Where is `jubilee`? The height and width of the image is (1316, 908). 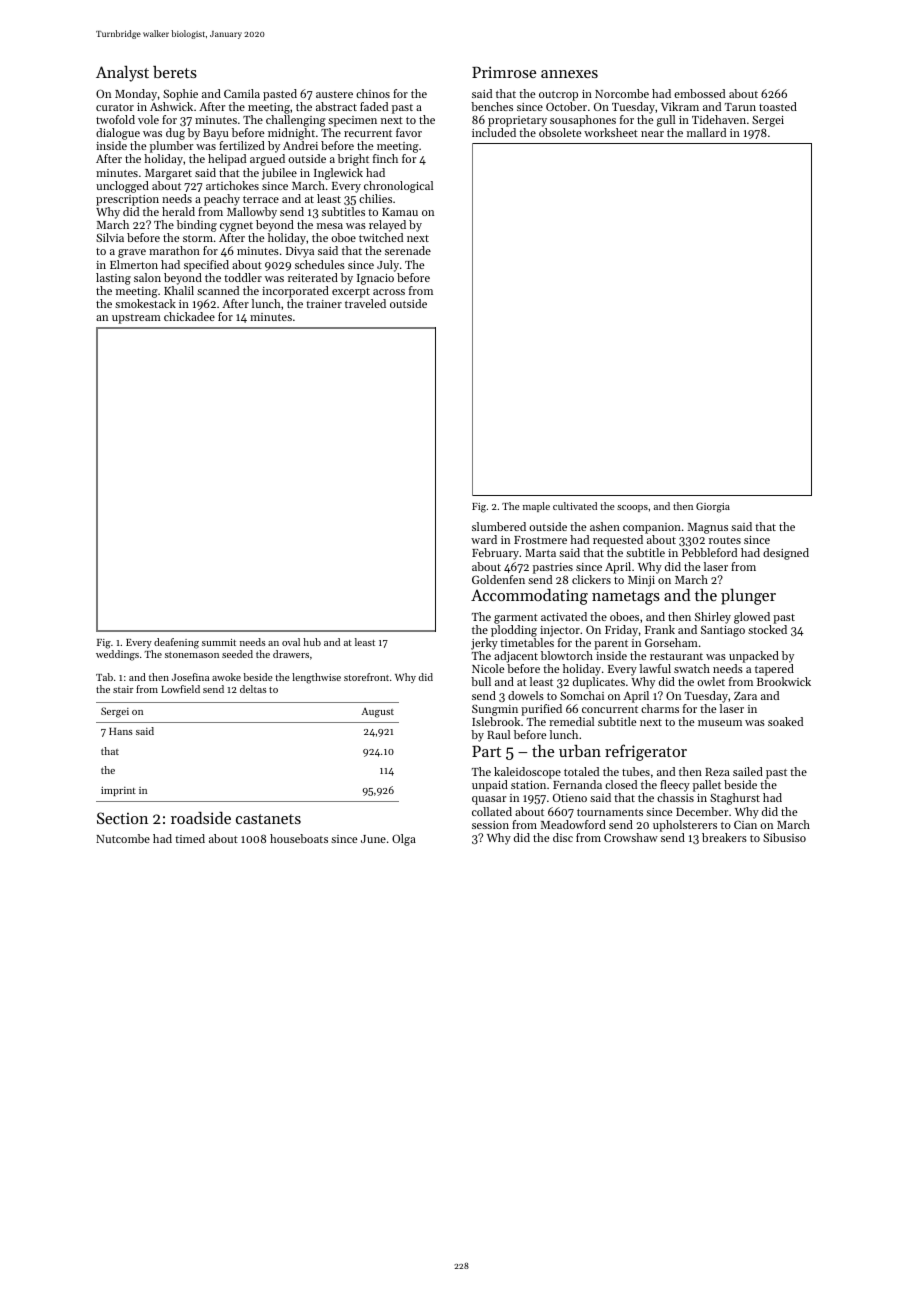
jubilee is located at coordinates (279, 174).
